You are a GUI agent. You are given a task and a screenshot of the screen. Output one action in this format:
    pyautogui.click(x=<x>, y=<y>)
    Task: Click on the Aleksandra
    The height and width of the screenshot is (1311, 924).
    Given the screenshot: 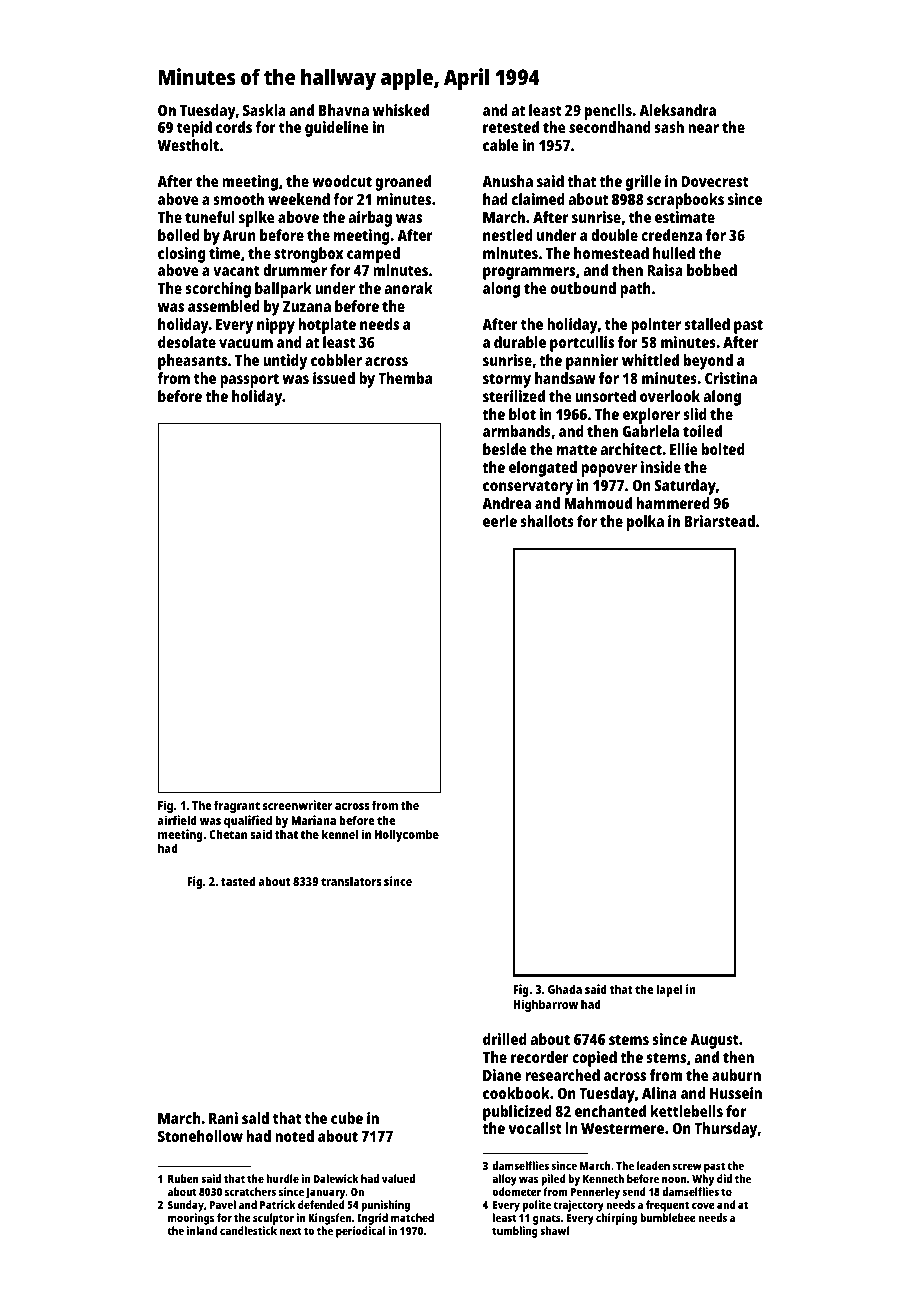 What is the action you would take?
    pyautogui.click(x=677, y=110)
